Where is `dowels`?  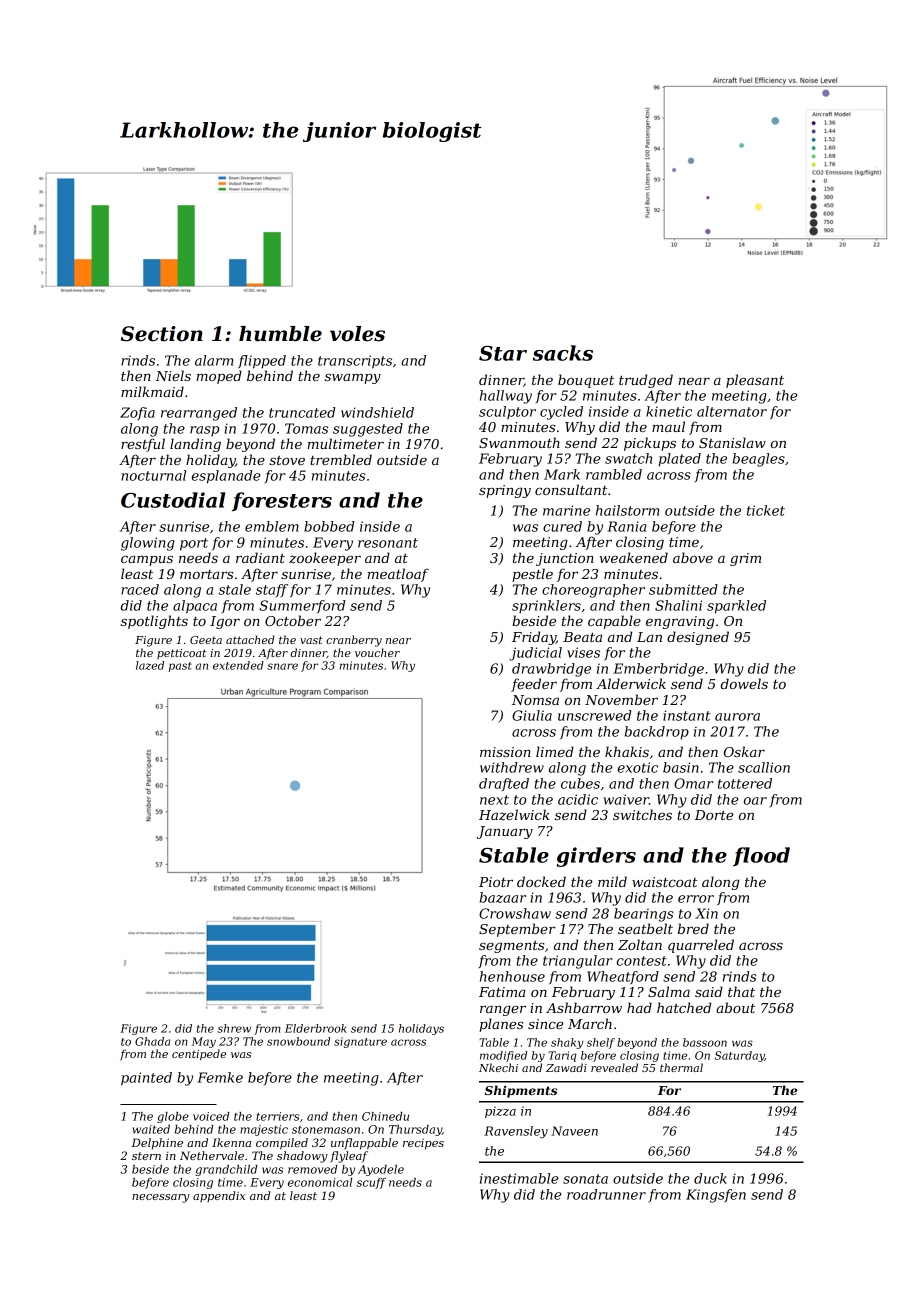 dowels is located at coordinates (744, 683).
